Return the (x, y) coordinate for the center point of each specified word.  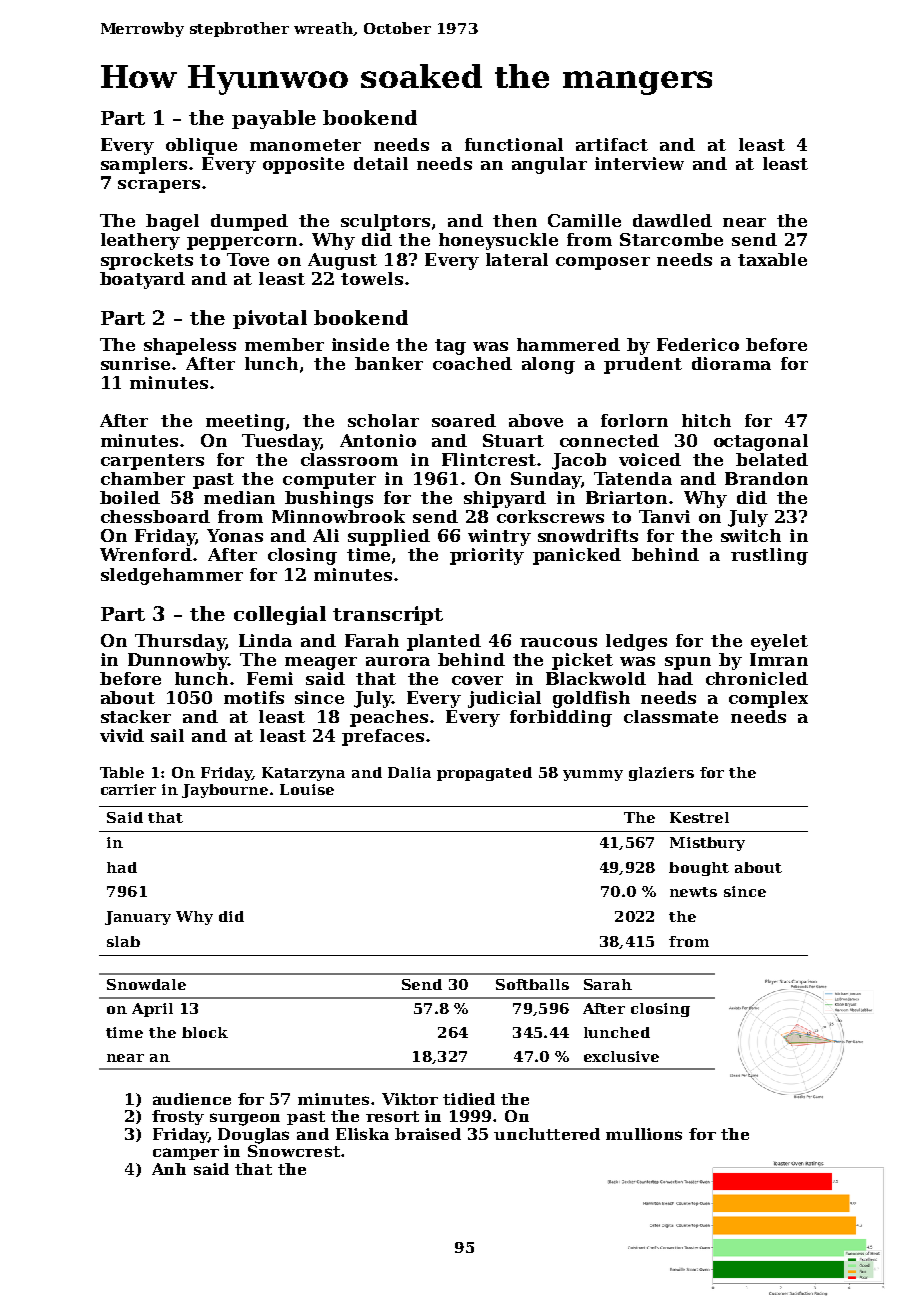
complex (768, 699)
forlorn (634, 420)
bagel (172, 222)
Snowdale (146, 984)
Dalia (409, 772)
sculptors (385, 222)
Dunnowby (178, 661)
